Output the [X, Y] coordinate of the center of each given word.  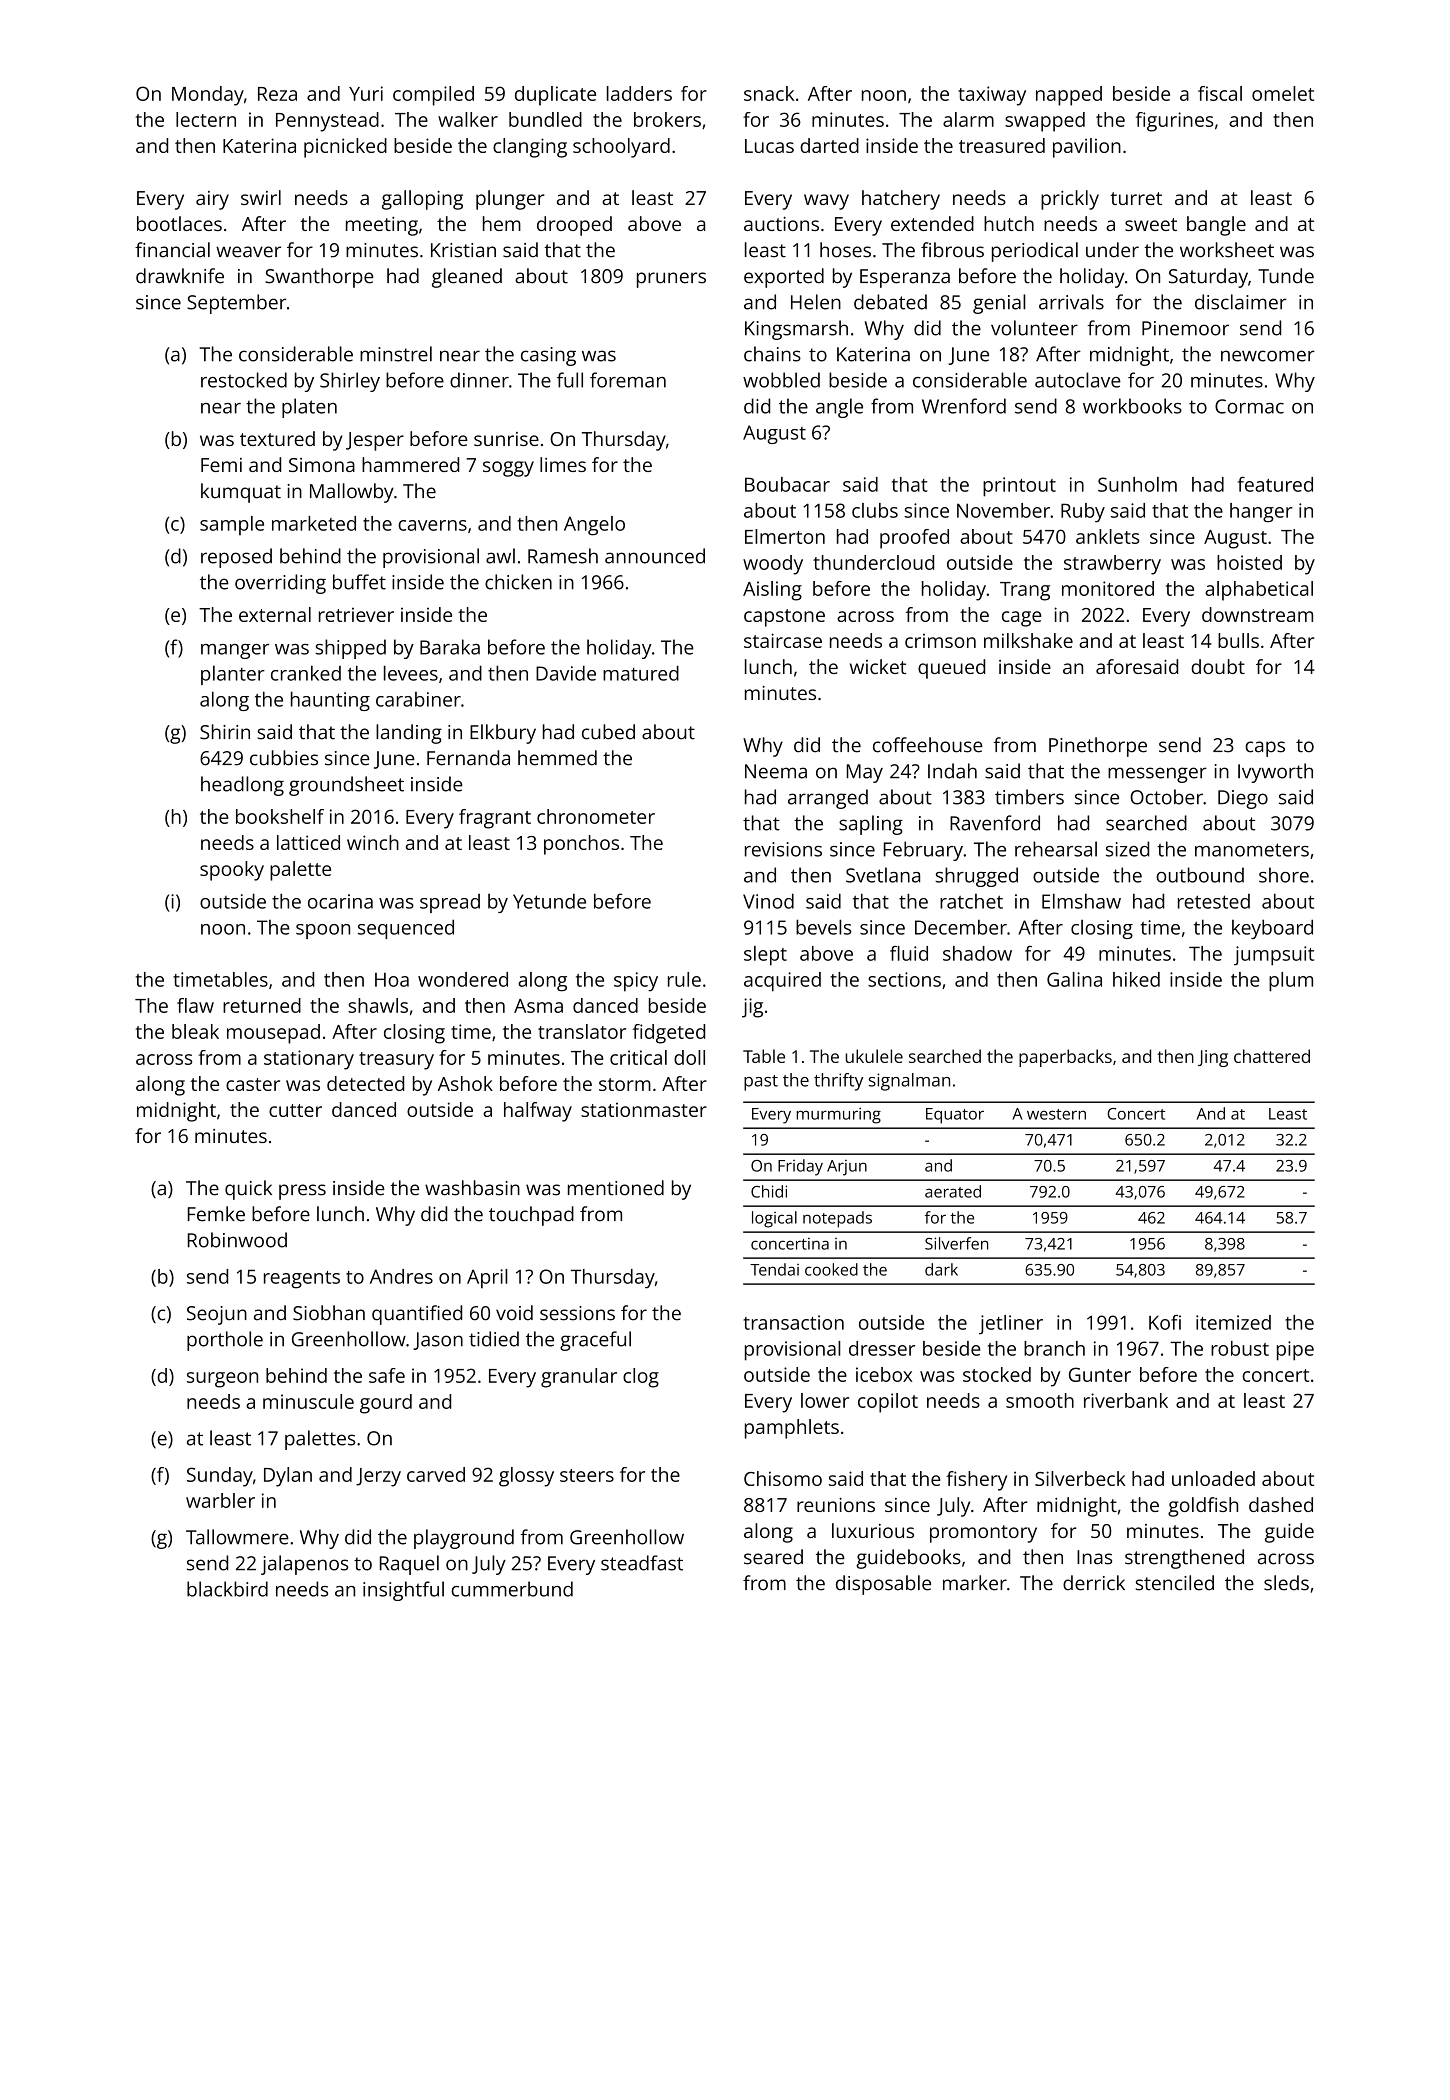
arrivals [1071, 302]
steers [587, 1475]
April [487, 1279]
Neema [776, 771]
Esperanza [905, 278]
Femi [221, 465]
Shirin [225, 732]
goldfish [1203, 1507]
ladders [639, 93]
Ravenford [995, 823]
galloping [422, 200]
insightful [403, 1591]
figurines [1174, 122]
